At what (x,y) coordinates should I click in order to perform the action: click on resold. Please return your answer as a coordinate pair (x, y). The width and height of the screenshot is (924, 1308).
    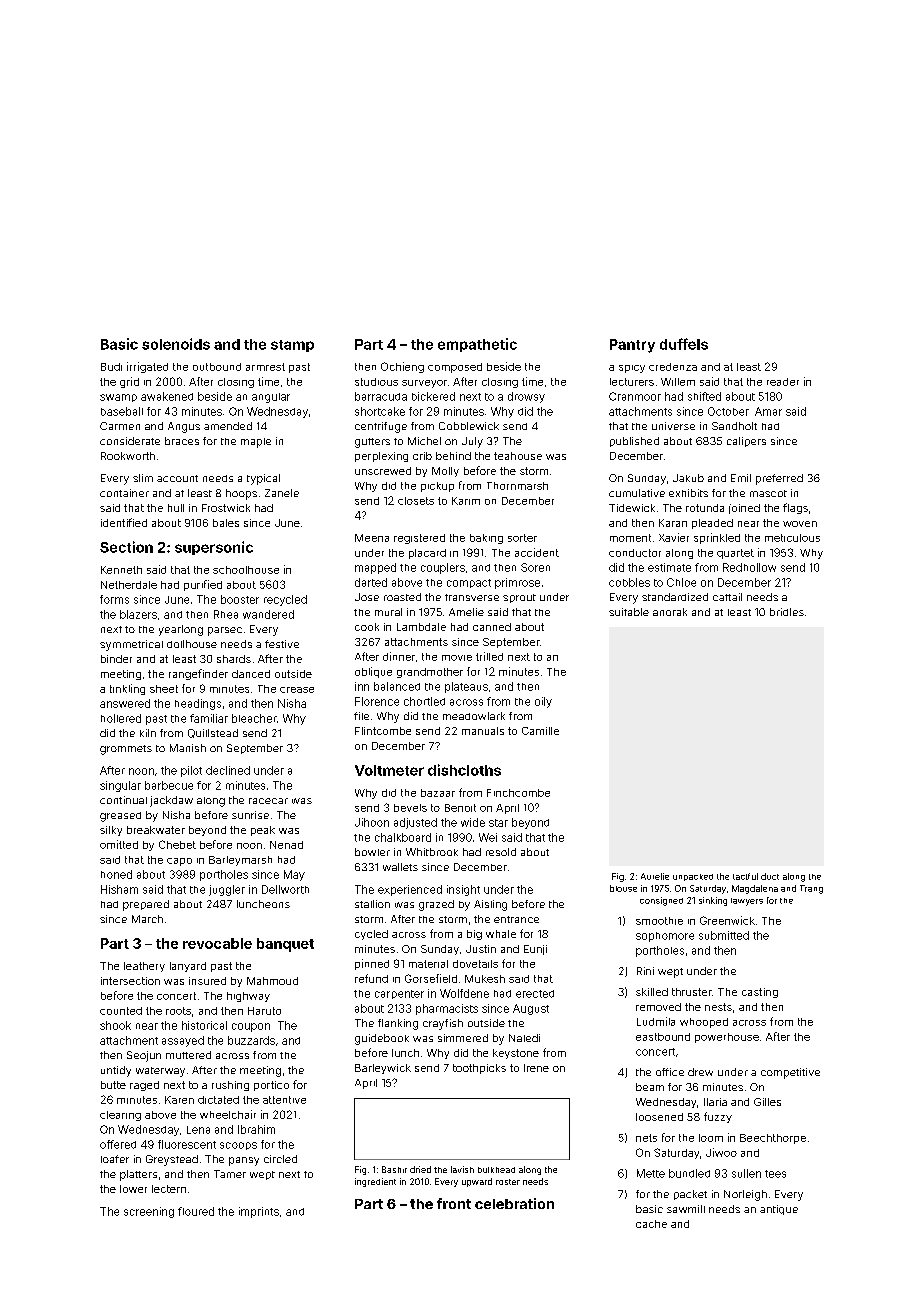
    Looking at the image, I should click on (501, 852).
